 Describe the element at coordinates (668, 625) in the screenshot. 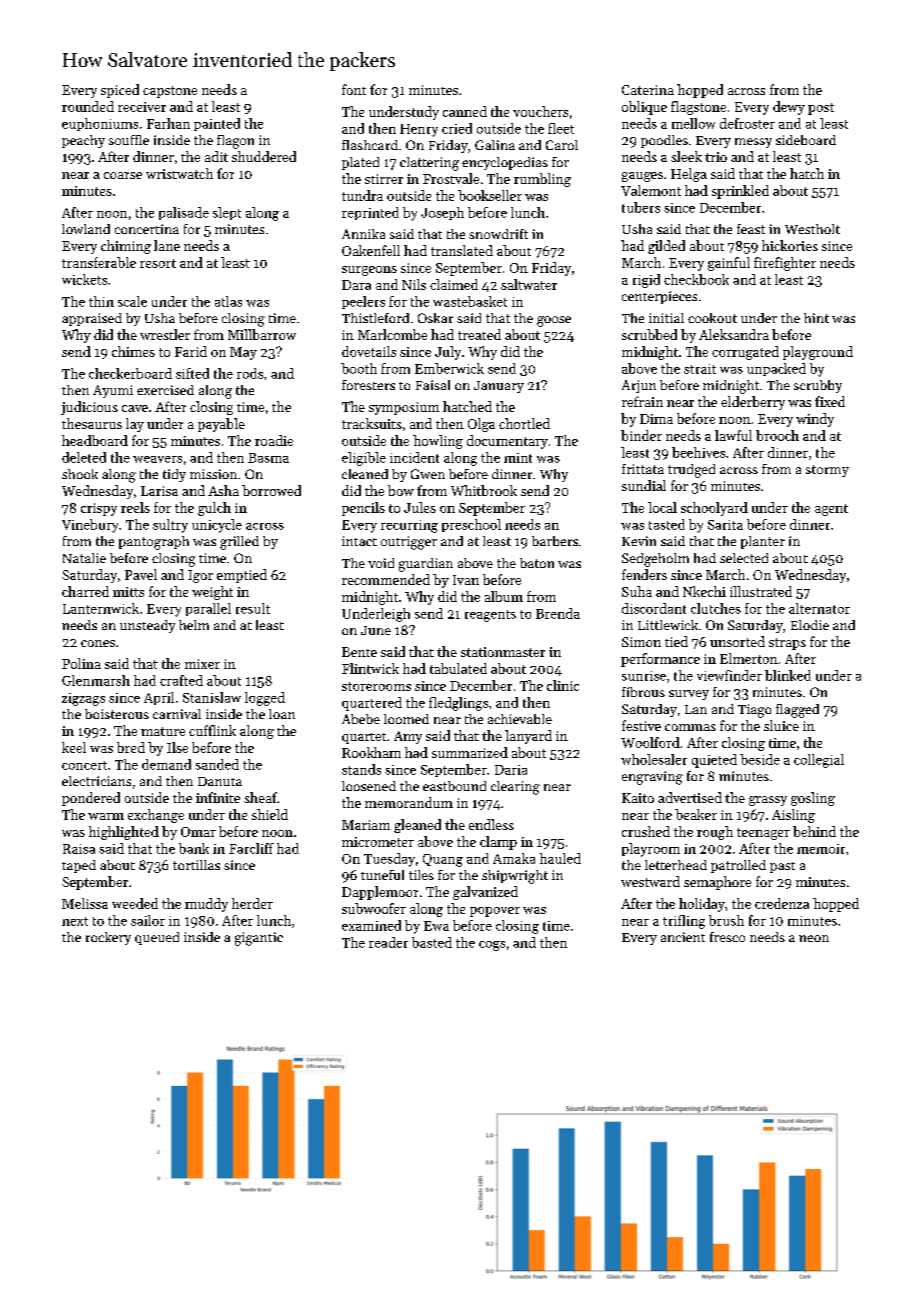

I see `Littlewick` at that location.
